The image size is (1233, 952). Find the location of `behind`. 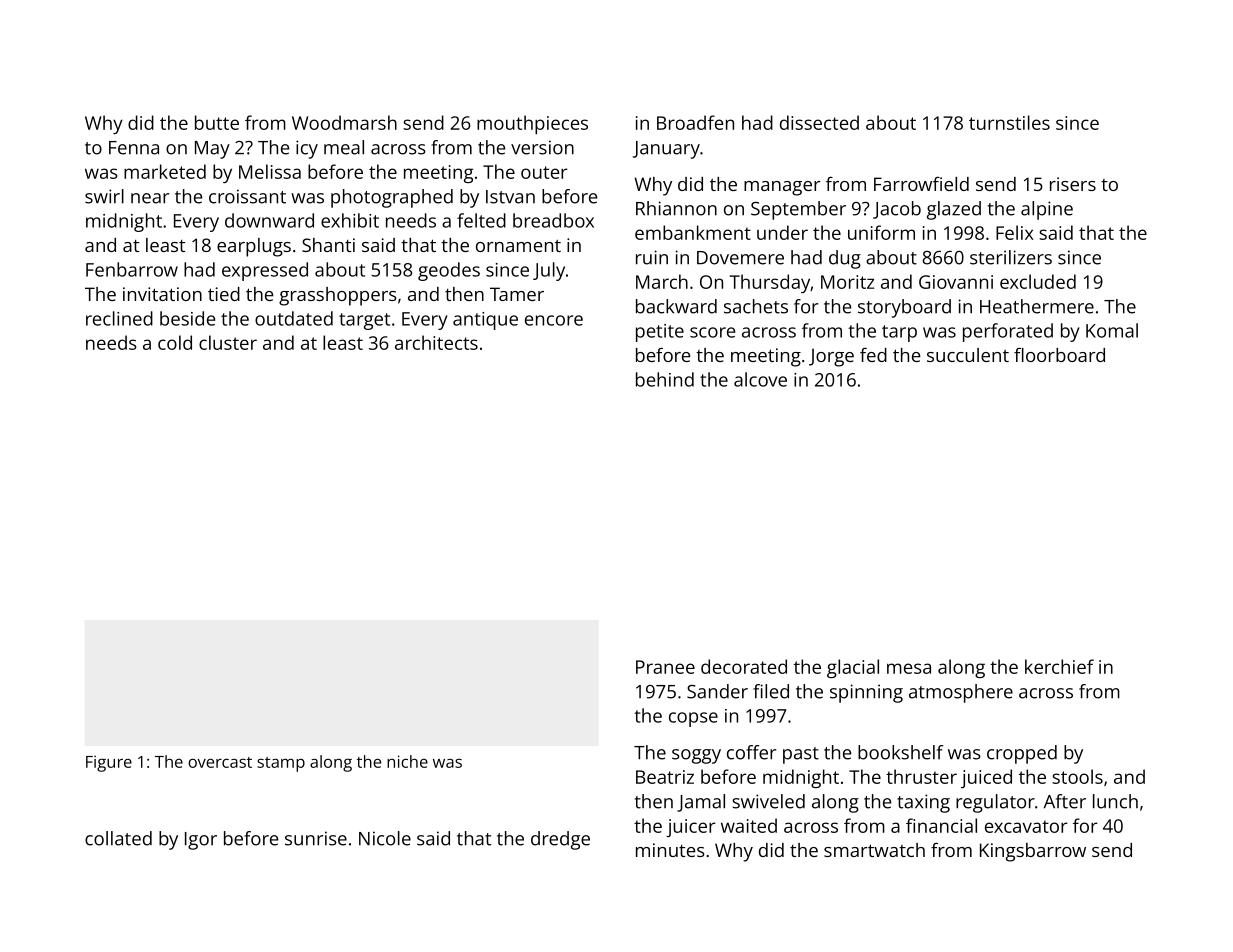

behind is located at coordinates (665, 379).
